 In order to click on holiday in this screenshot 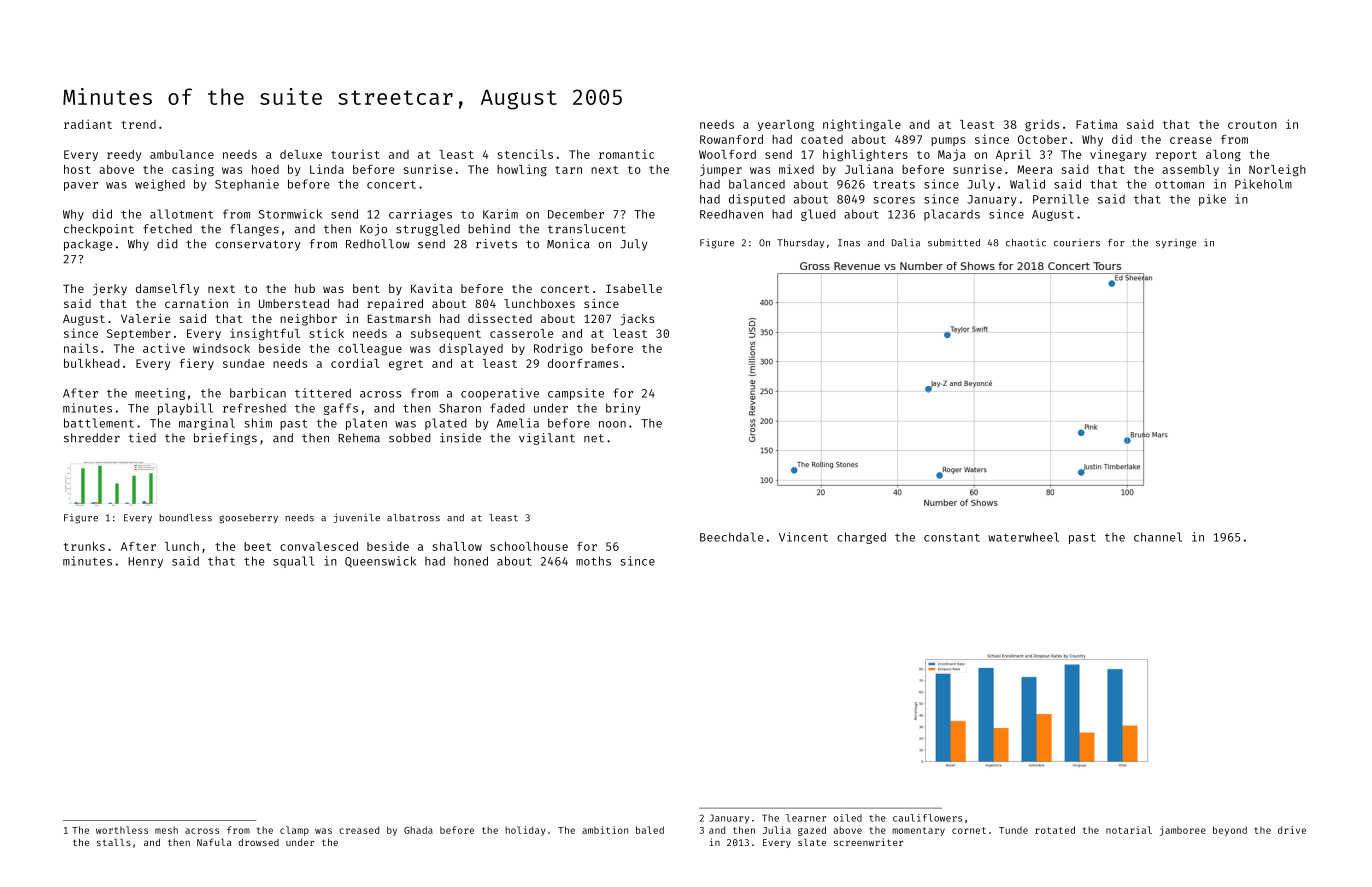, I will do `click(525, 831)`.
